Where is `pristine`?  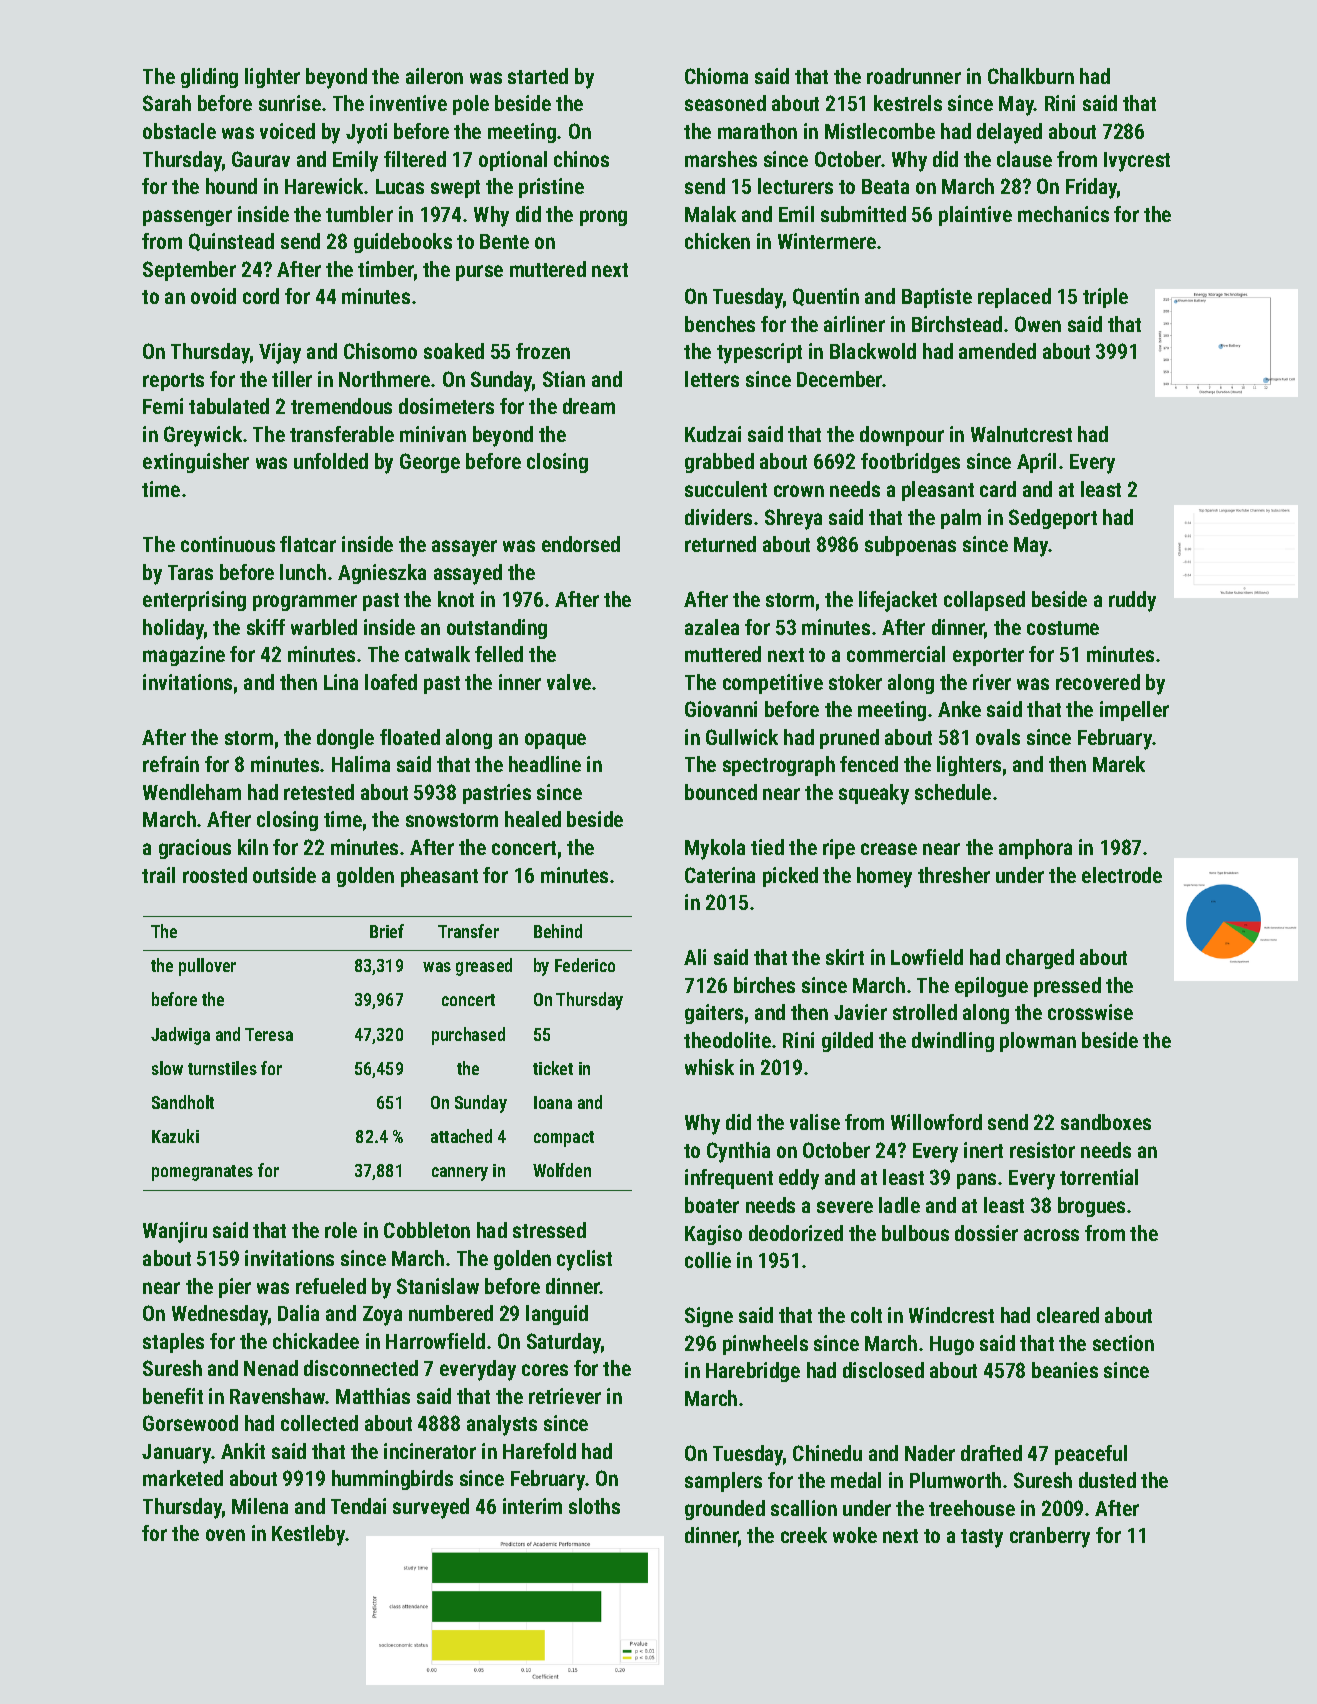
pristine is located at coordinates (551, 188).
